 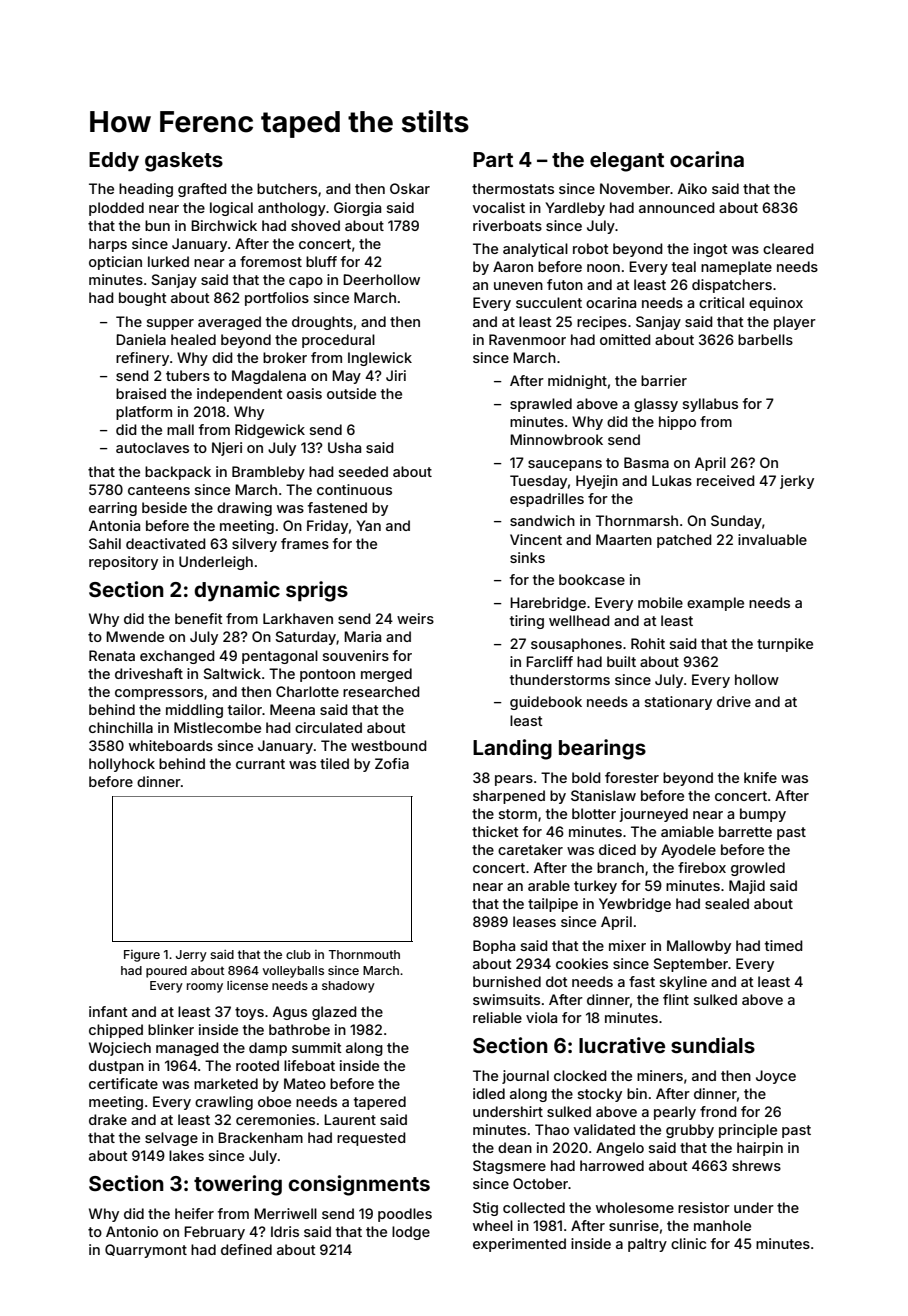 I want to click on deactivated, so click(x=166, y=543).
